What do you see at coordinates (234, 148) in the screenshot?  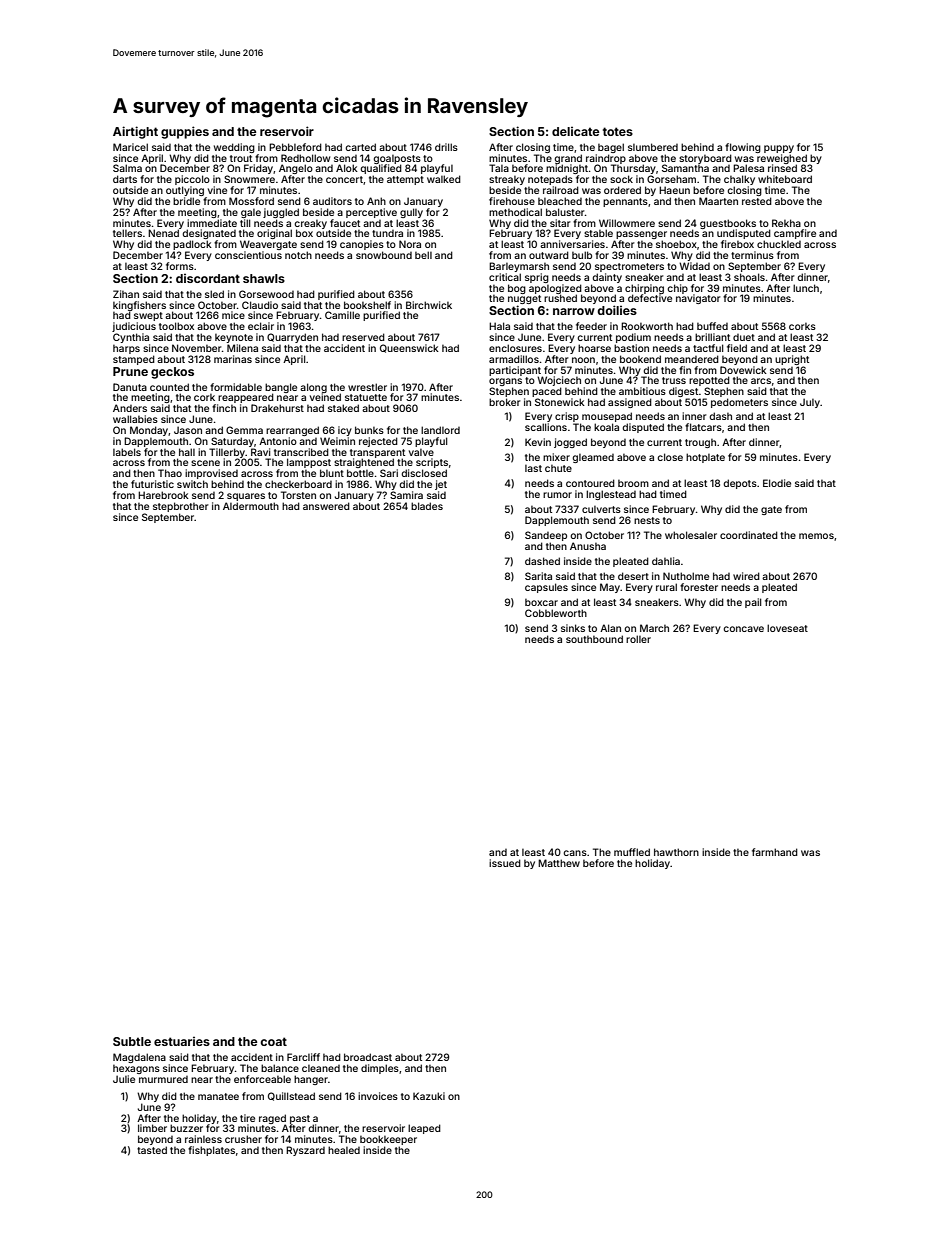 I see `wedding` at bounding box center [234, 148].
